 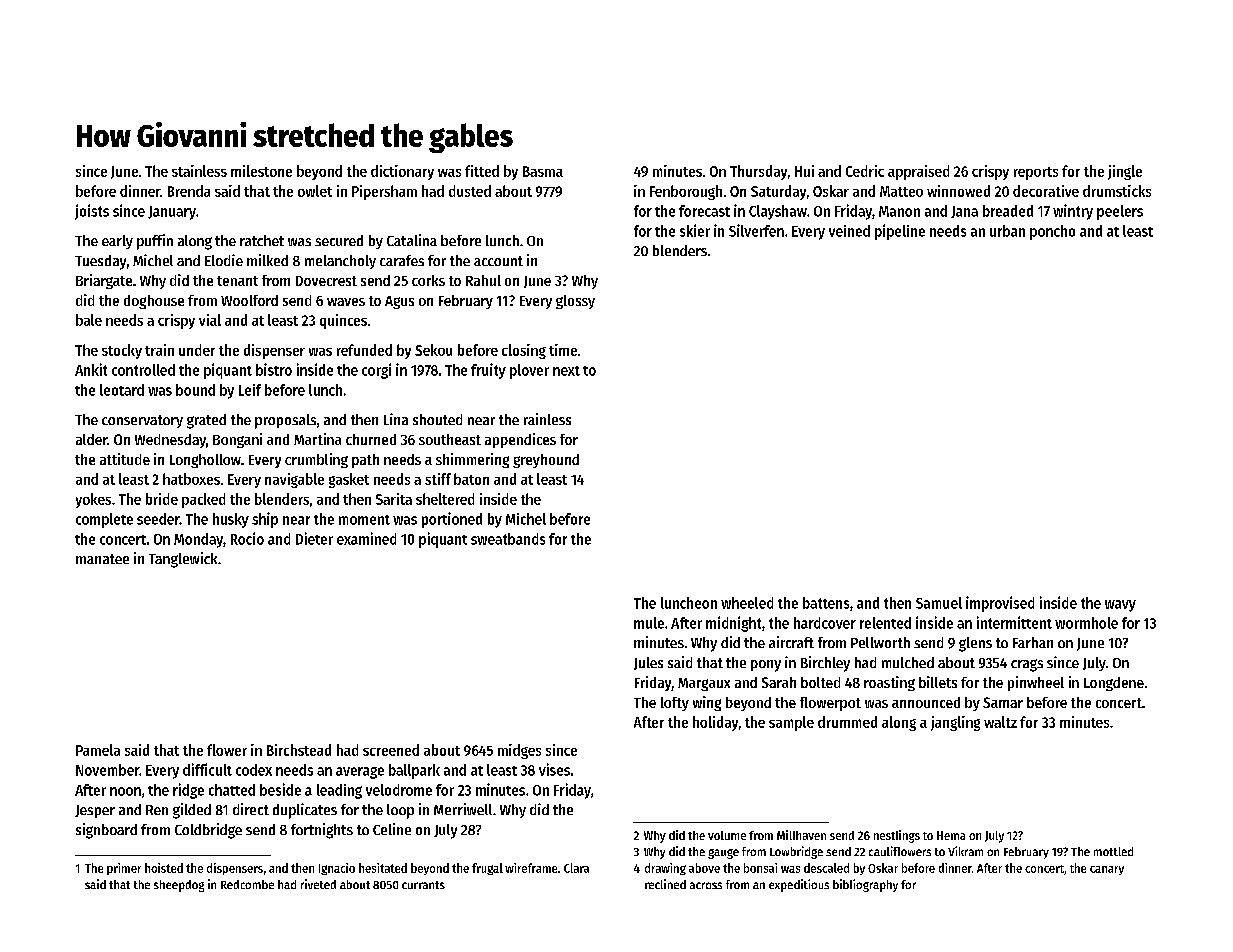 What do you see at coordinates (648, 663) in the screenshot?
I see `Jules` at bounding box center [648, 663].
